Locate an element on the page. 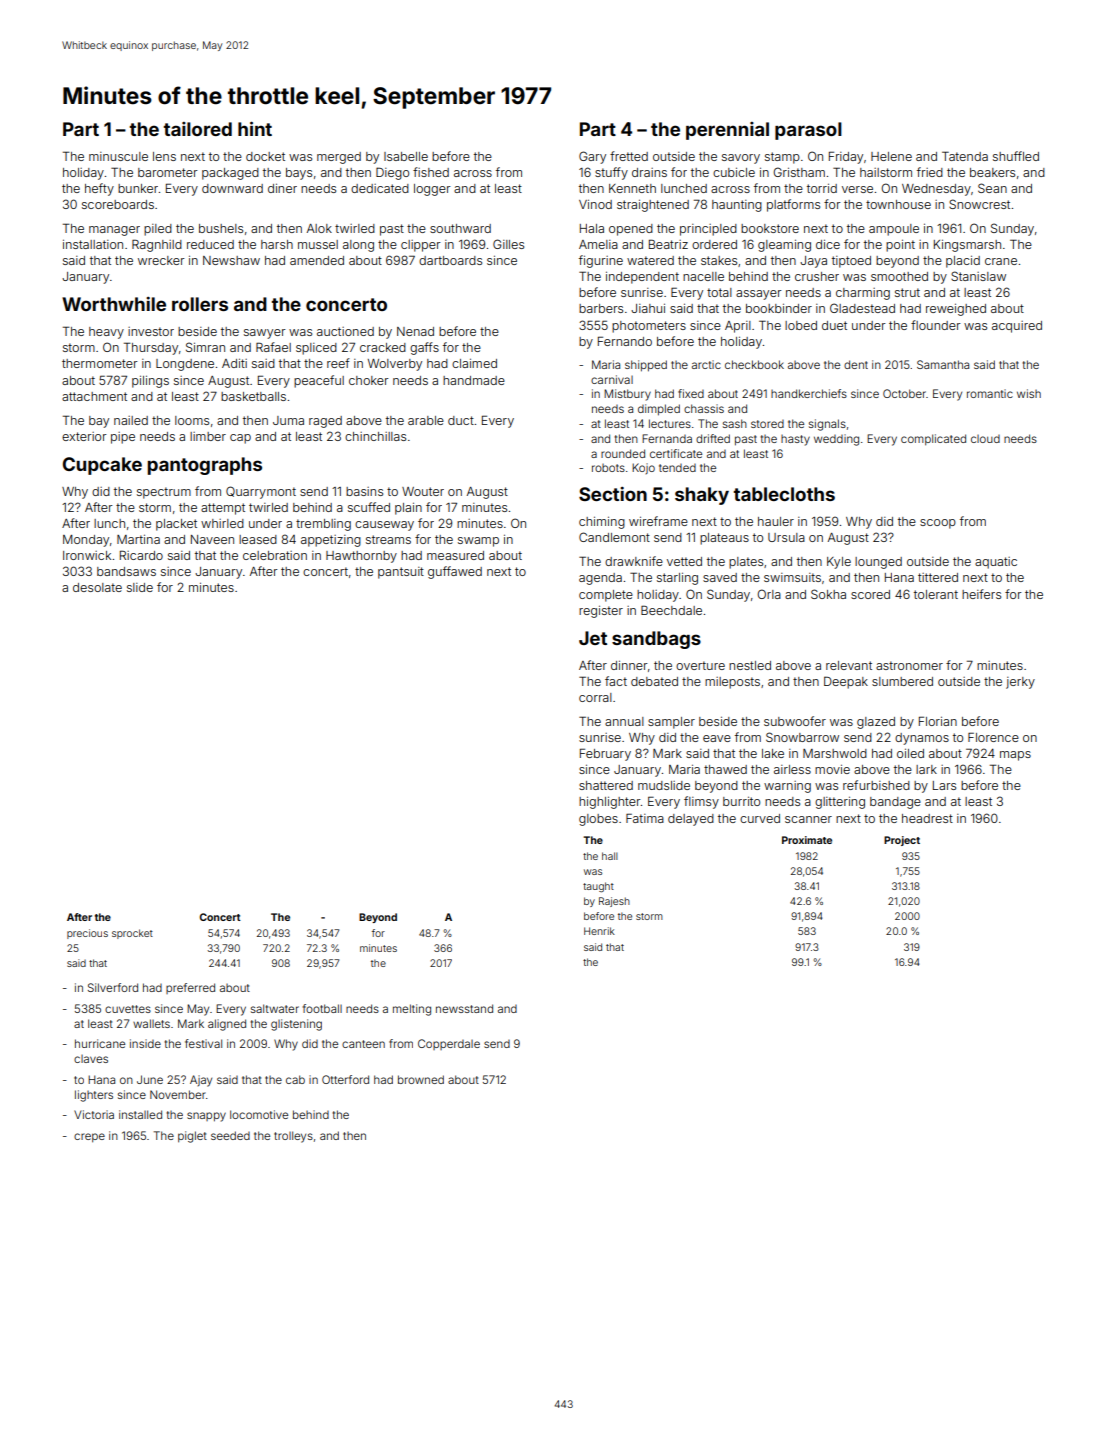 The width and height of the document is (1108, 1434). globes is located at coordinates (598, 820).
